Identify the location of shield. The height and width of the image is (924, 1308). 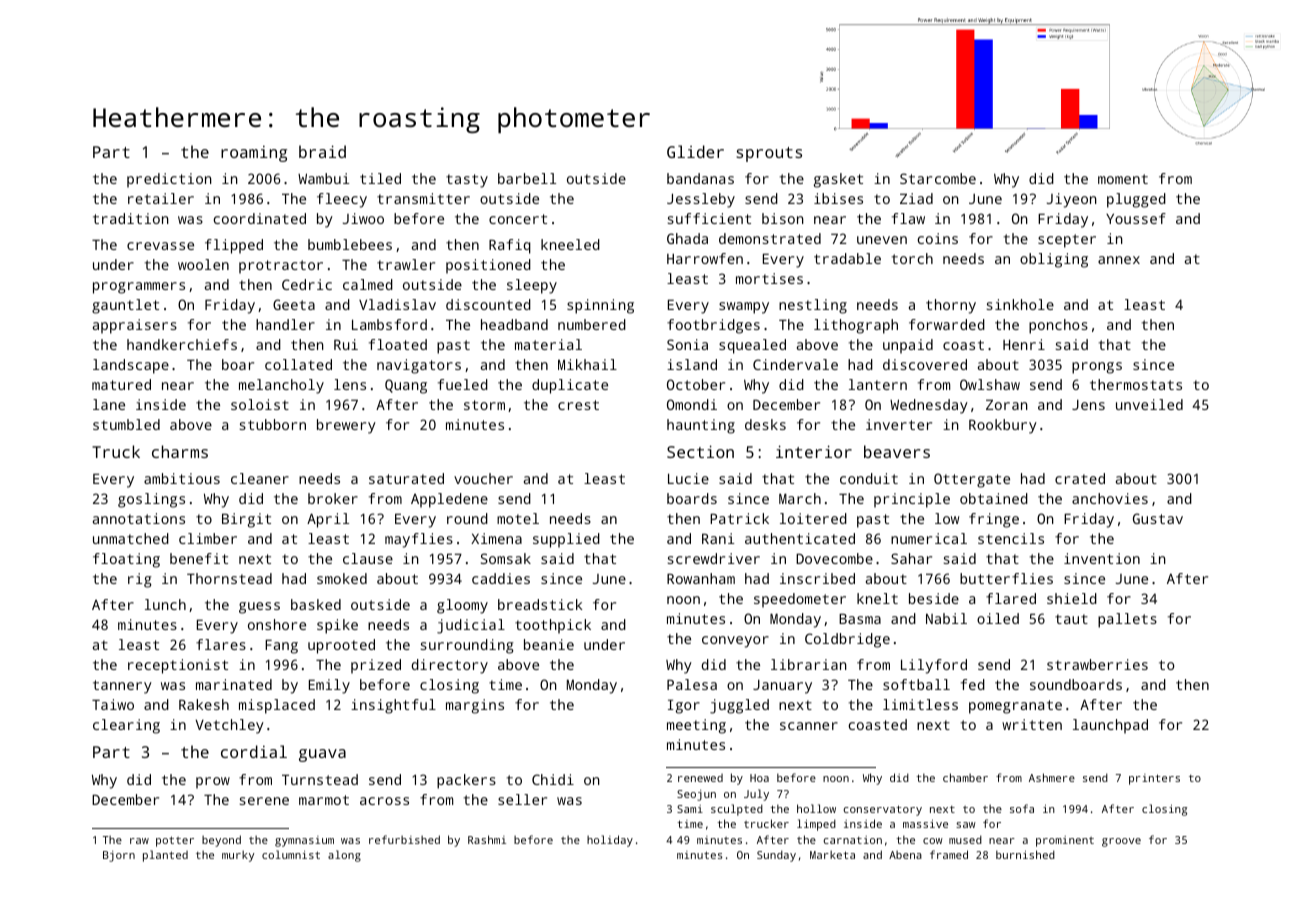
(1072, 598).
